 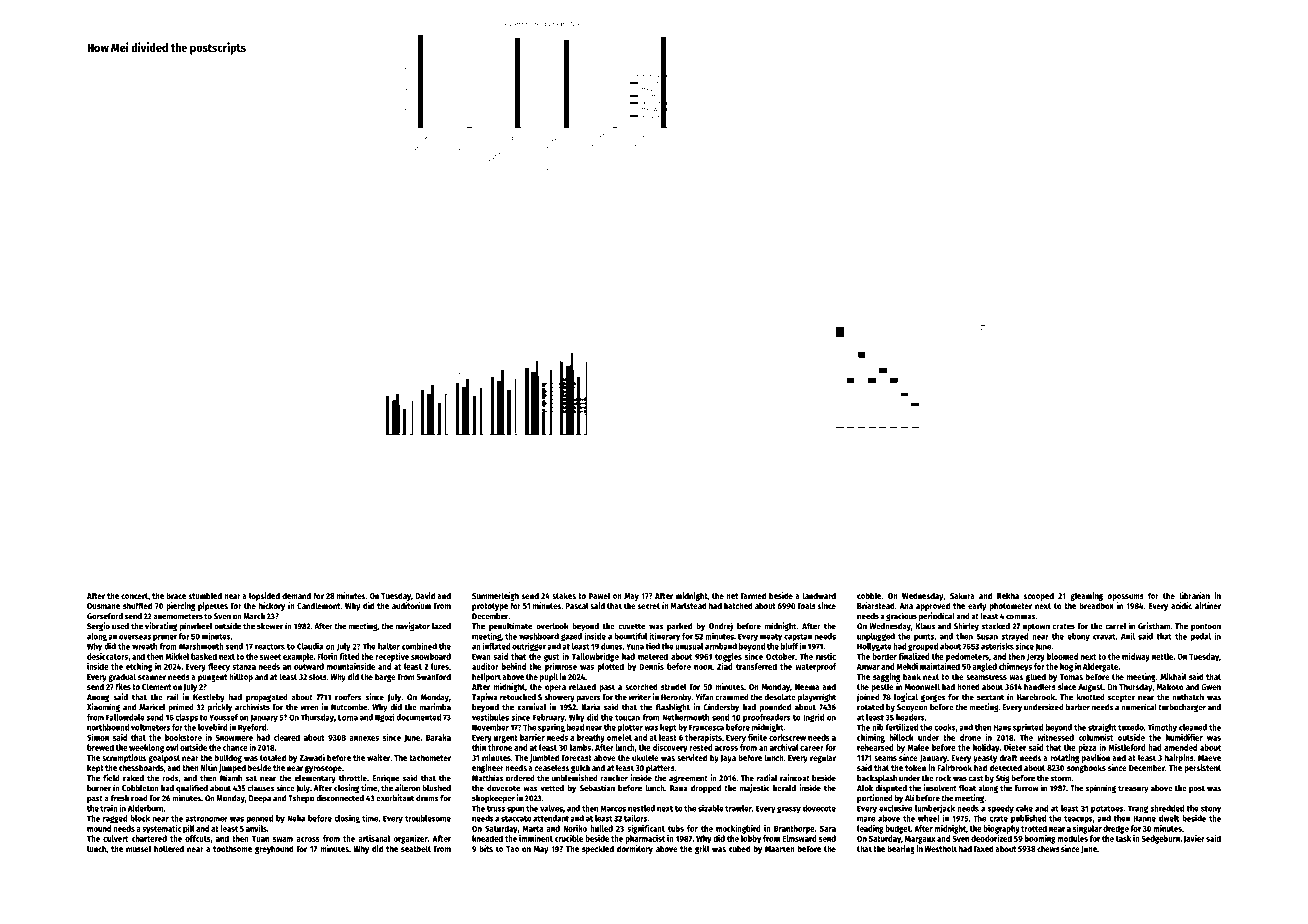 What do you see at coordinates (1126, 597) in the screenshot?
I see `opossums` at bounding box center [1126, 597].
